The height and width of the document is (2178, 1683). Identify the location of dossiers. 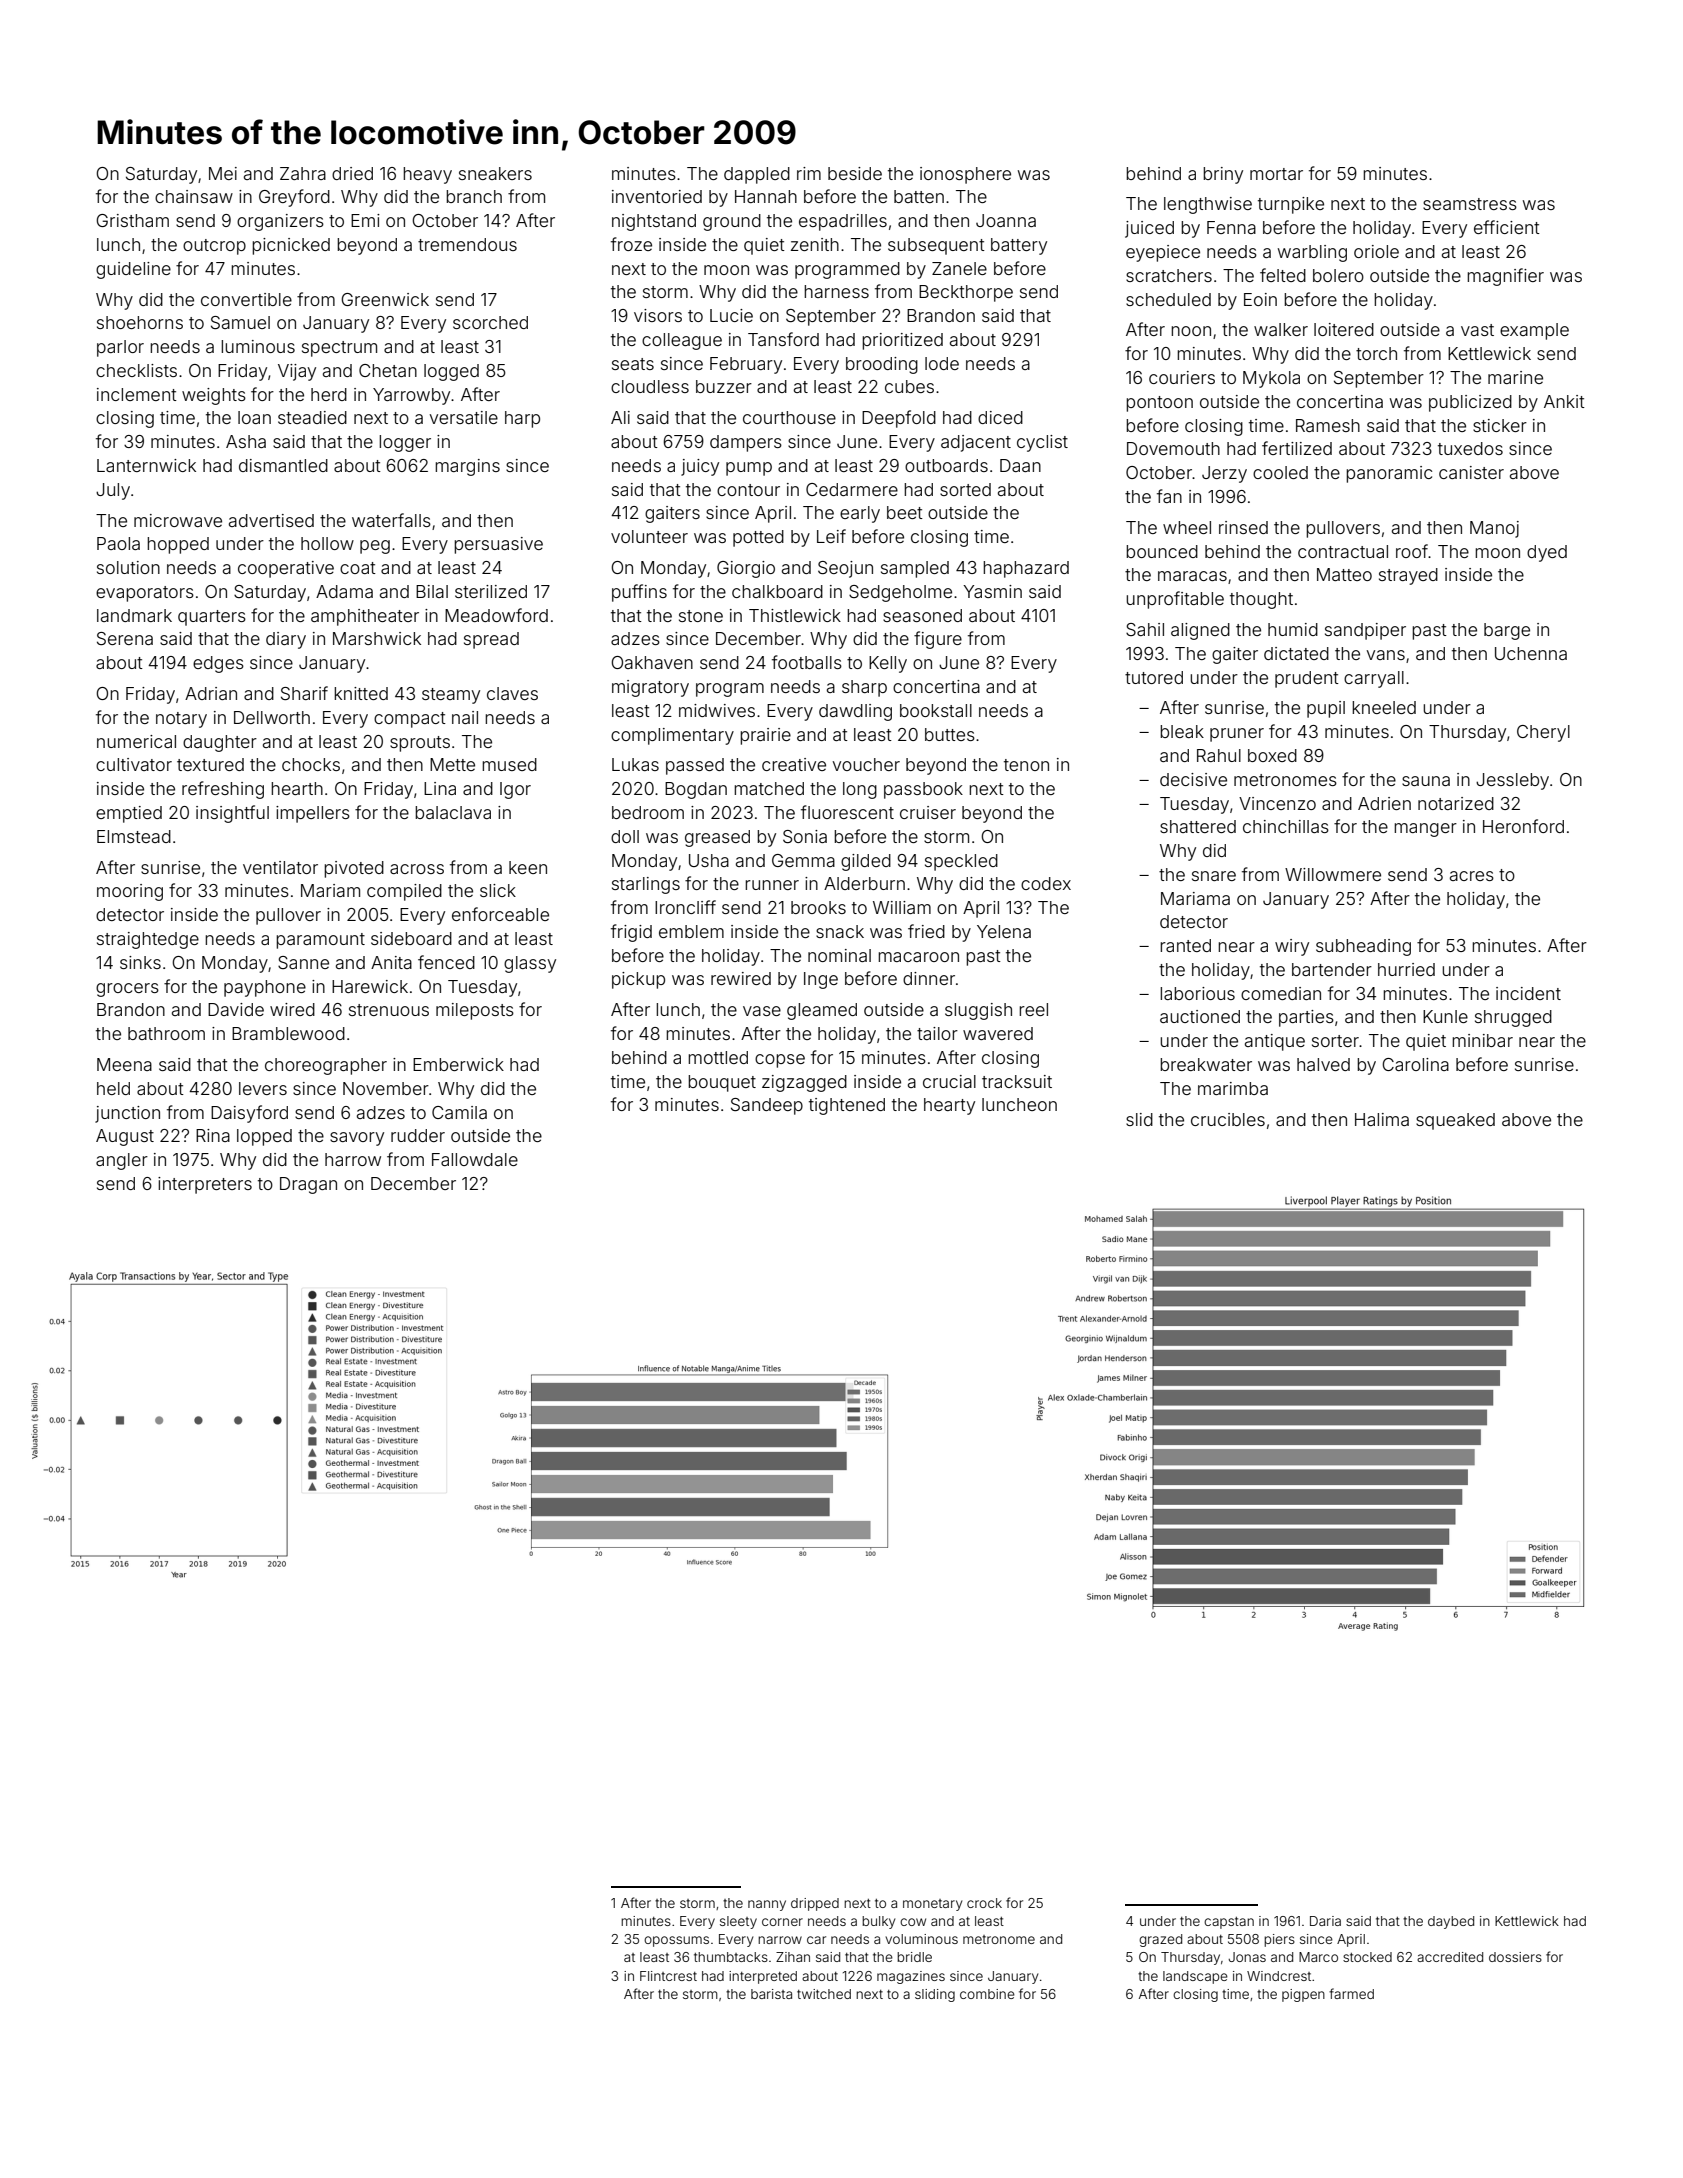
(1515, 1957).
